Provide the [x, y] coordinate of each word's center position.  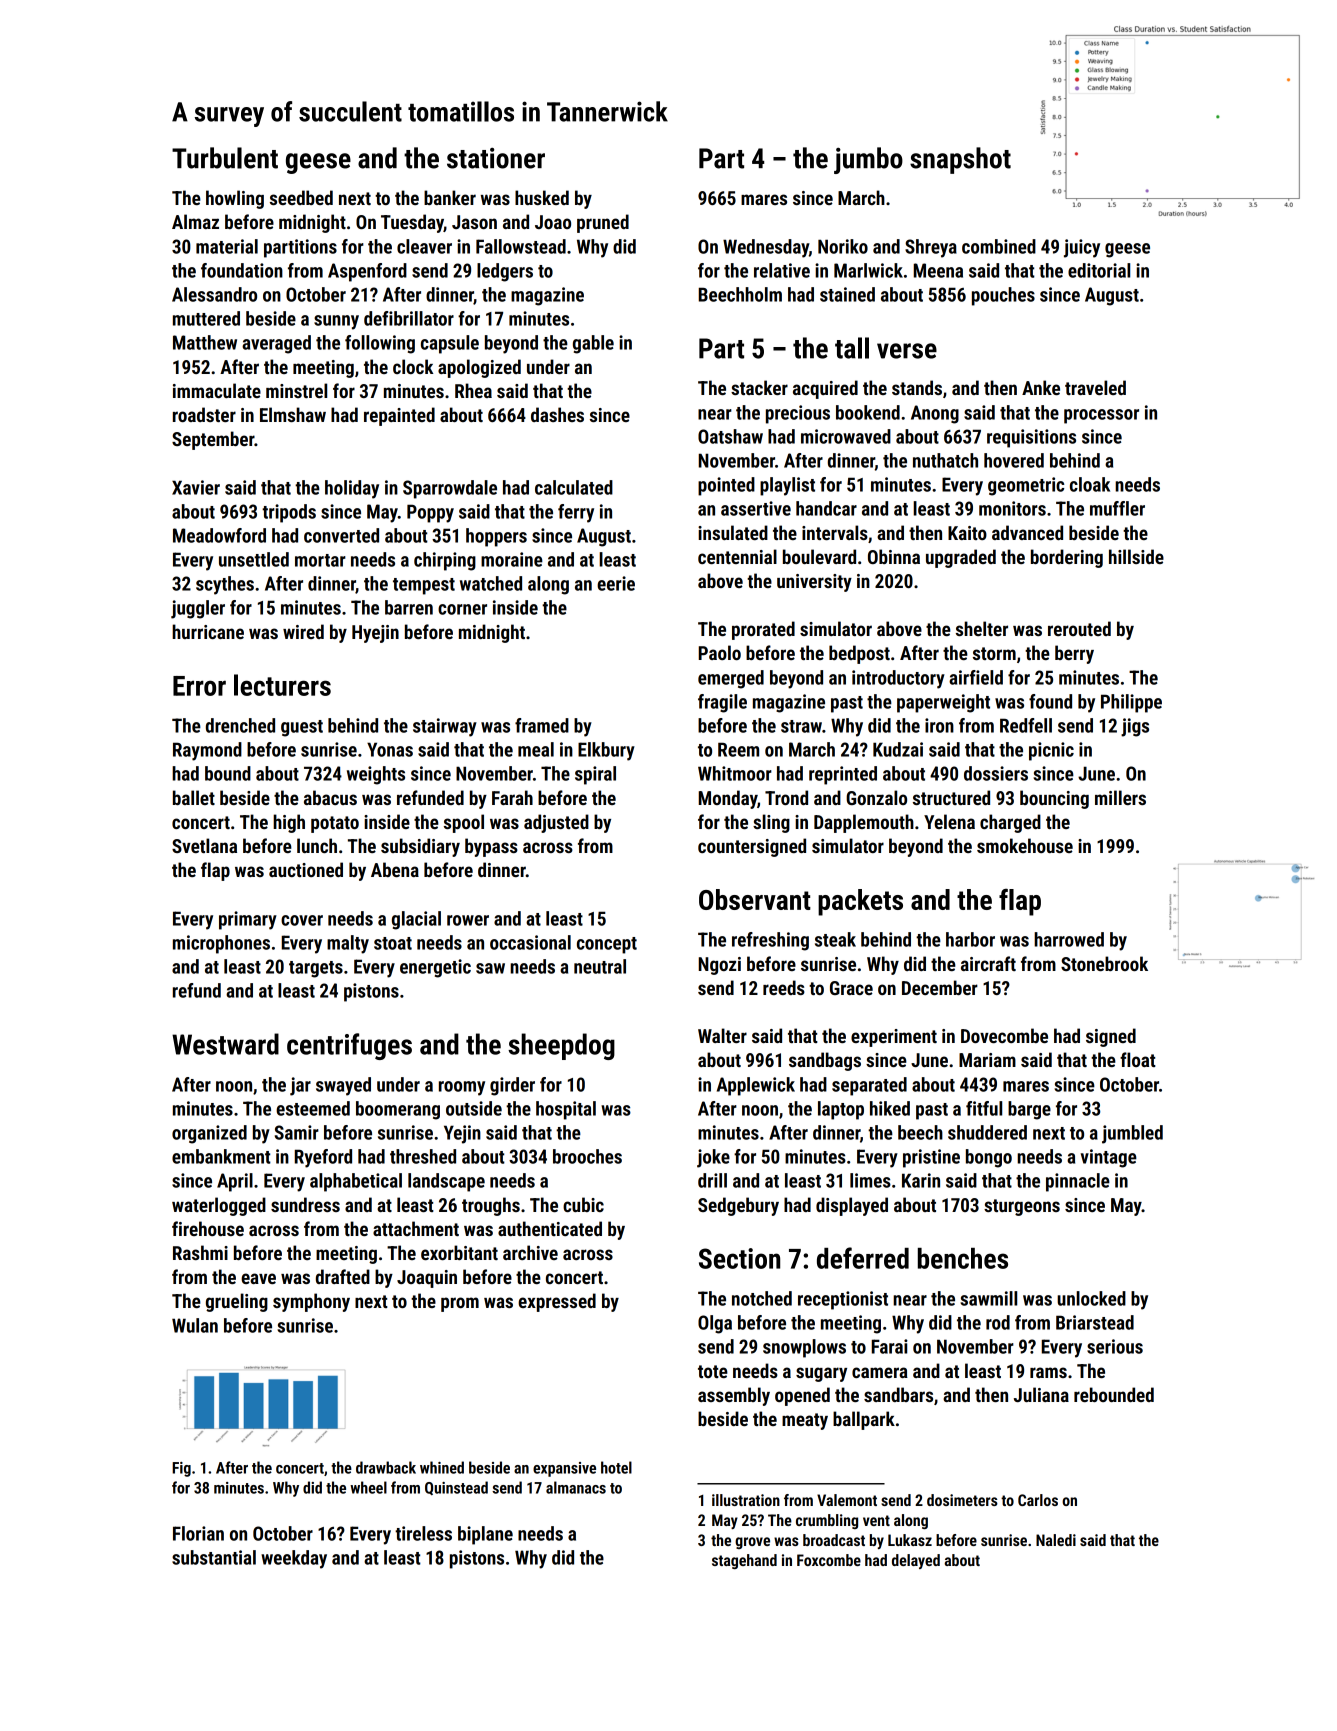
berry [1074, 654]
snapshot [960, 160]
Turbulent [225, 158]
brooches [587, 1156]
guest [302, 728]
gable [593, 344]
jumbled [1132, 1134]
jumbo [868, 160]
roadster [204, 414]
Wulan [195, 1325]
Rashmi [200, 1252]
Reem [738, 749]
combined [999, 246]
